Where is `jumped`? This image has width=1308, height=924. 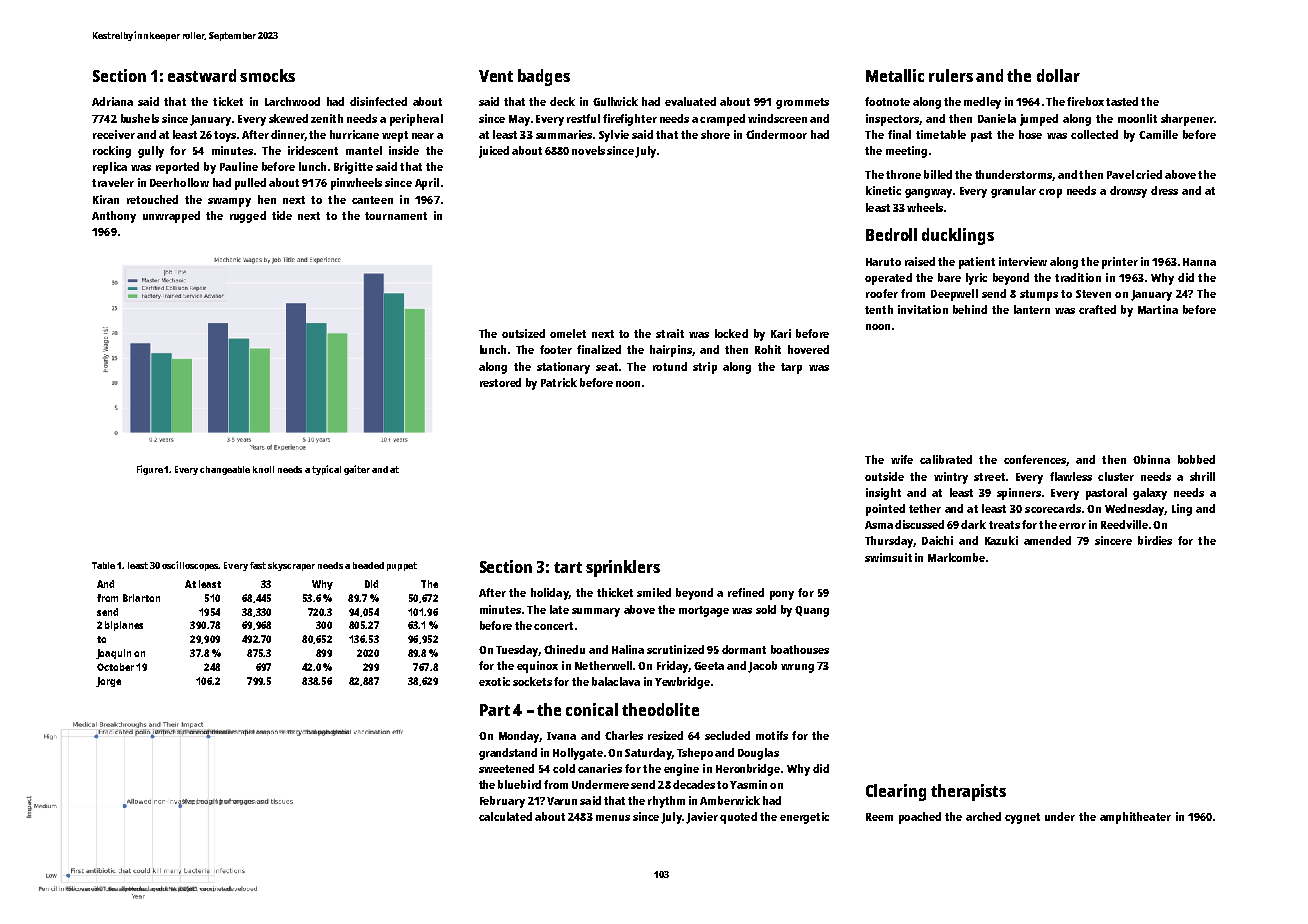
jumped is located at coordinates (1039, 120).
